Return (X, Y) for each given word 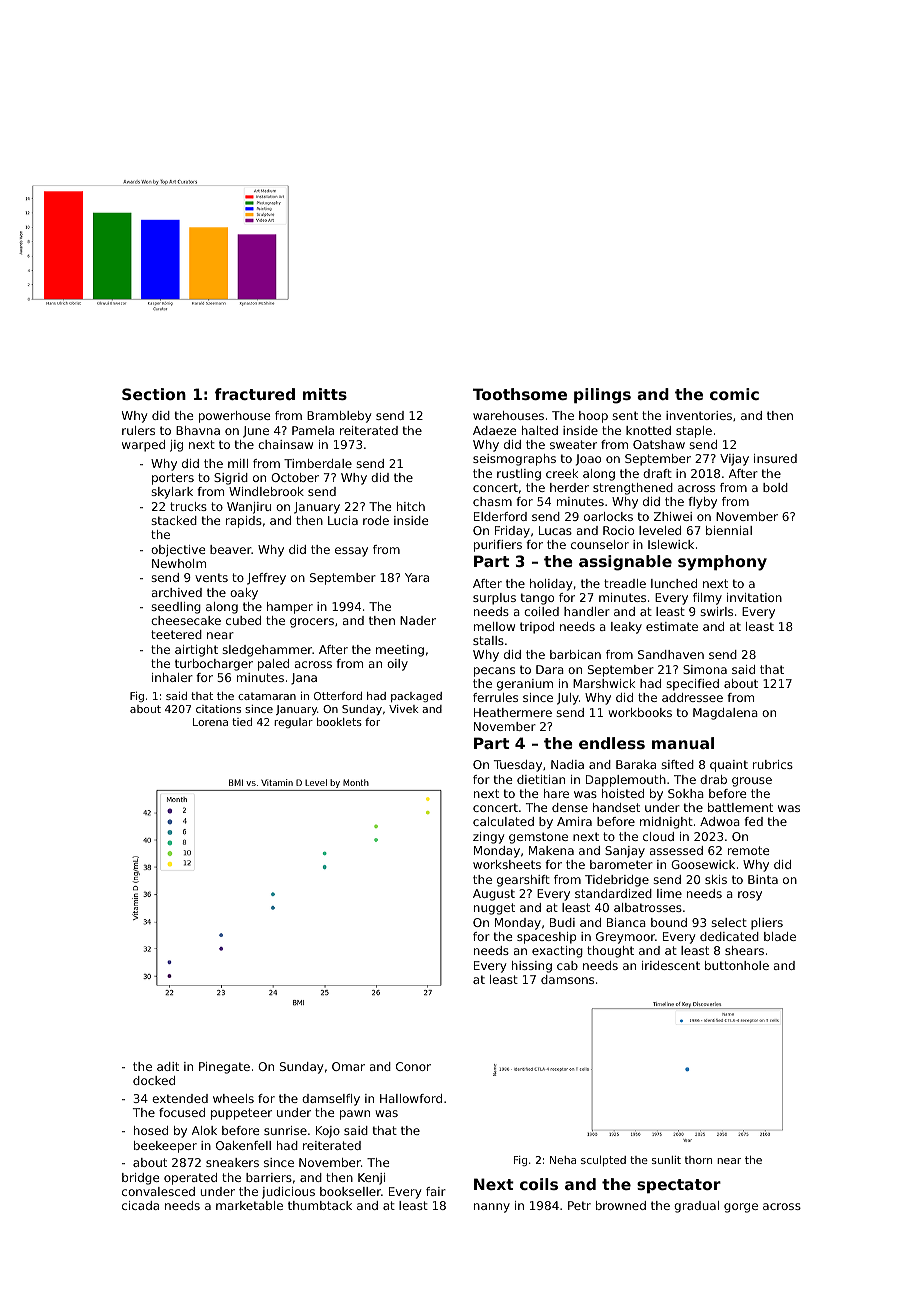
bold (775, 487)
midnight (666, 823)
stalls (488, 640)
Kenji (371, 1179)
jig (176, 446)
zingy (488, 838)
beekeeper (165, 1147)
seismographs (514, 460)
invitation (754, 597)
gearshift (523, 881)
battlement (740, 807)
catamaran (267, 696)
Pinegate (224, 1068)
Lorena (210, 722)
